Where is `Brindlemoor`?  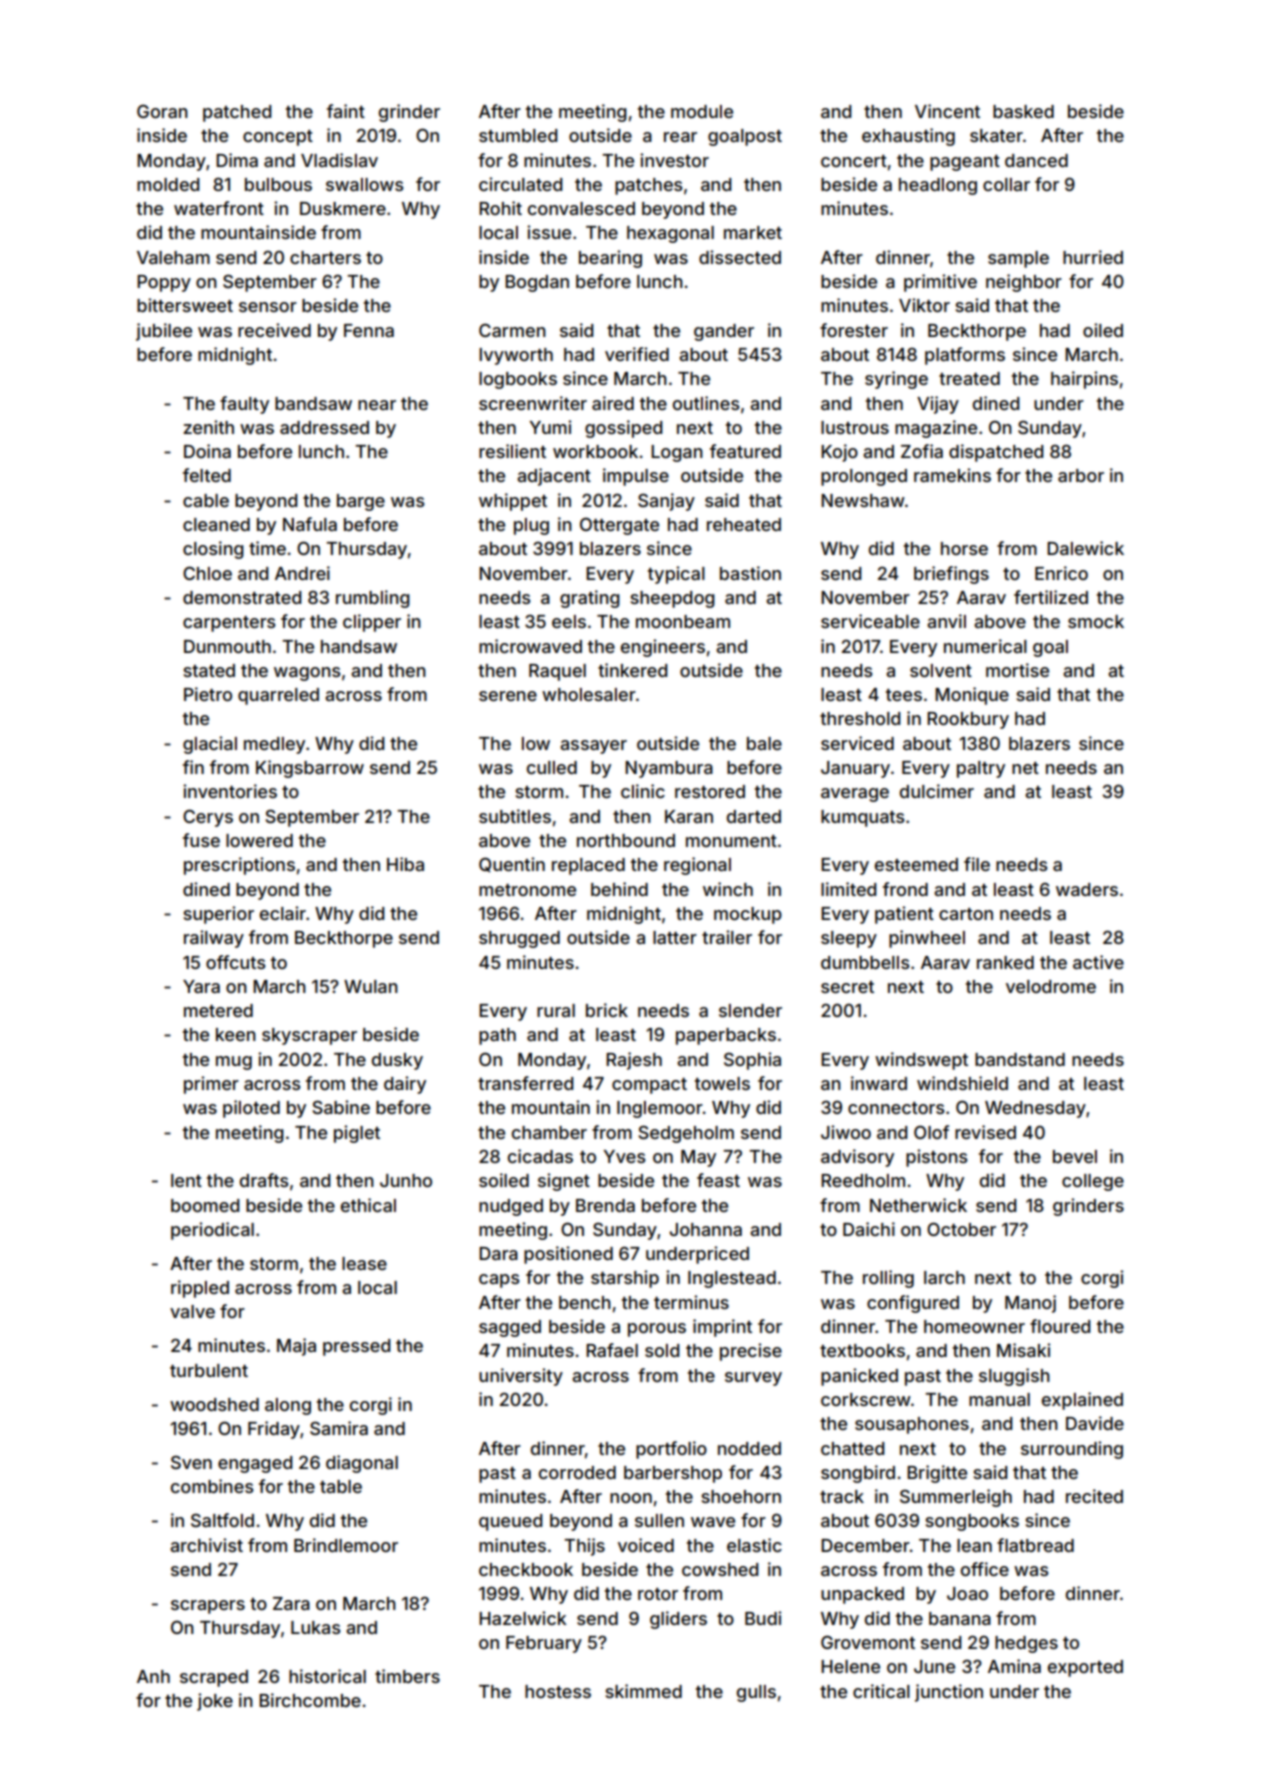 Brindlemoor is located at coordinates (346, 1545).
